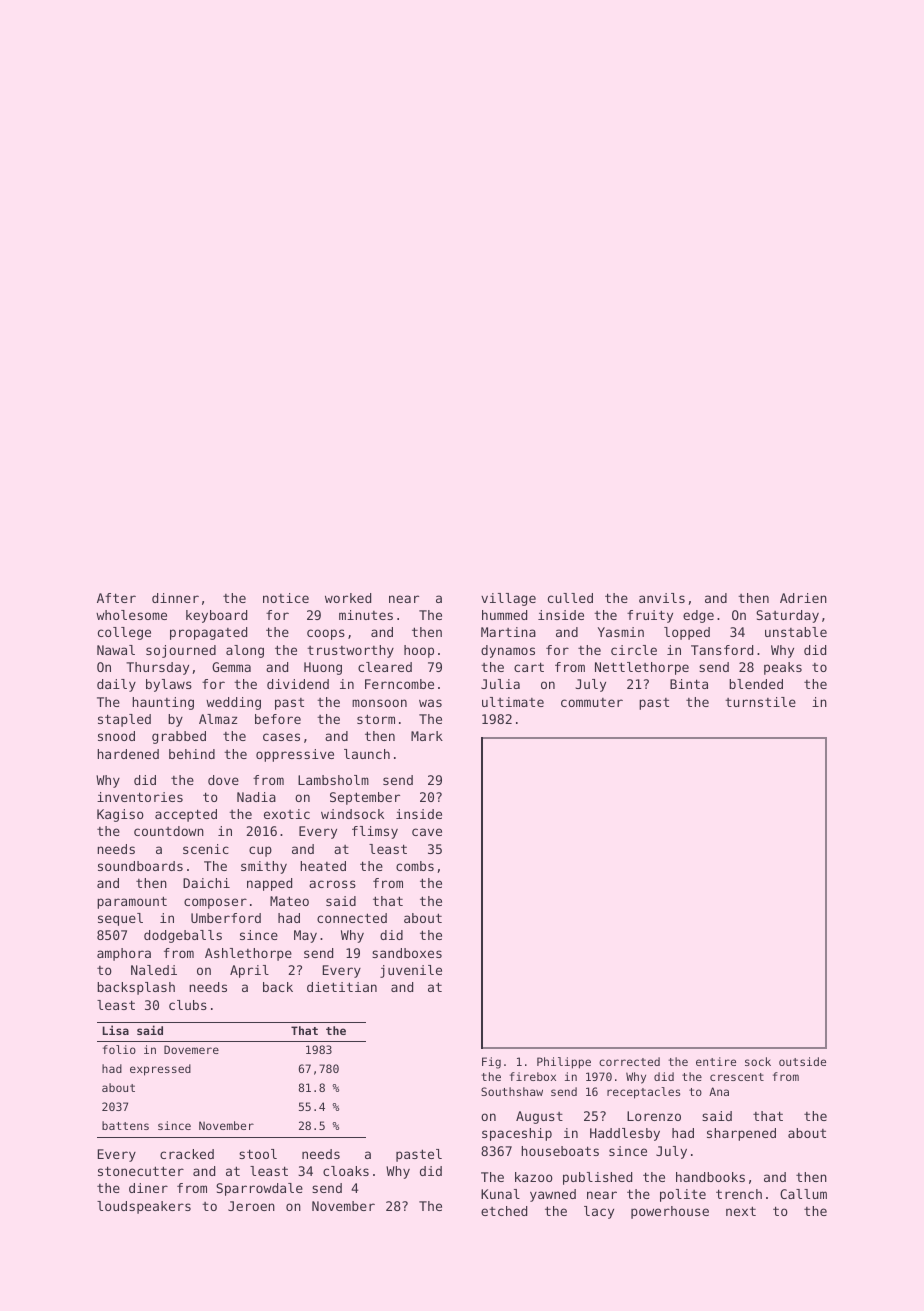  Describe the element at coordinates (508, 632) in the image. I see `Martina` at that location.
